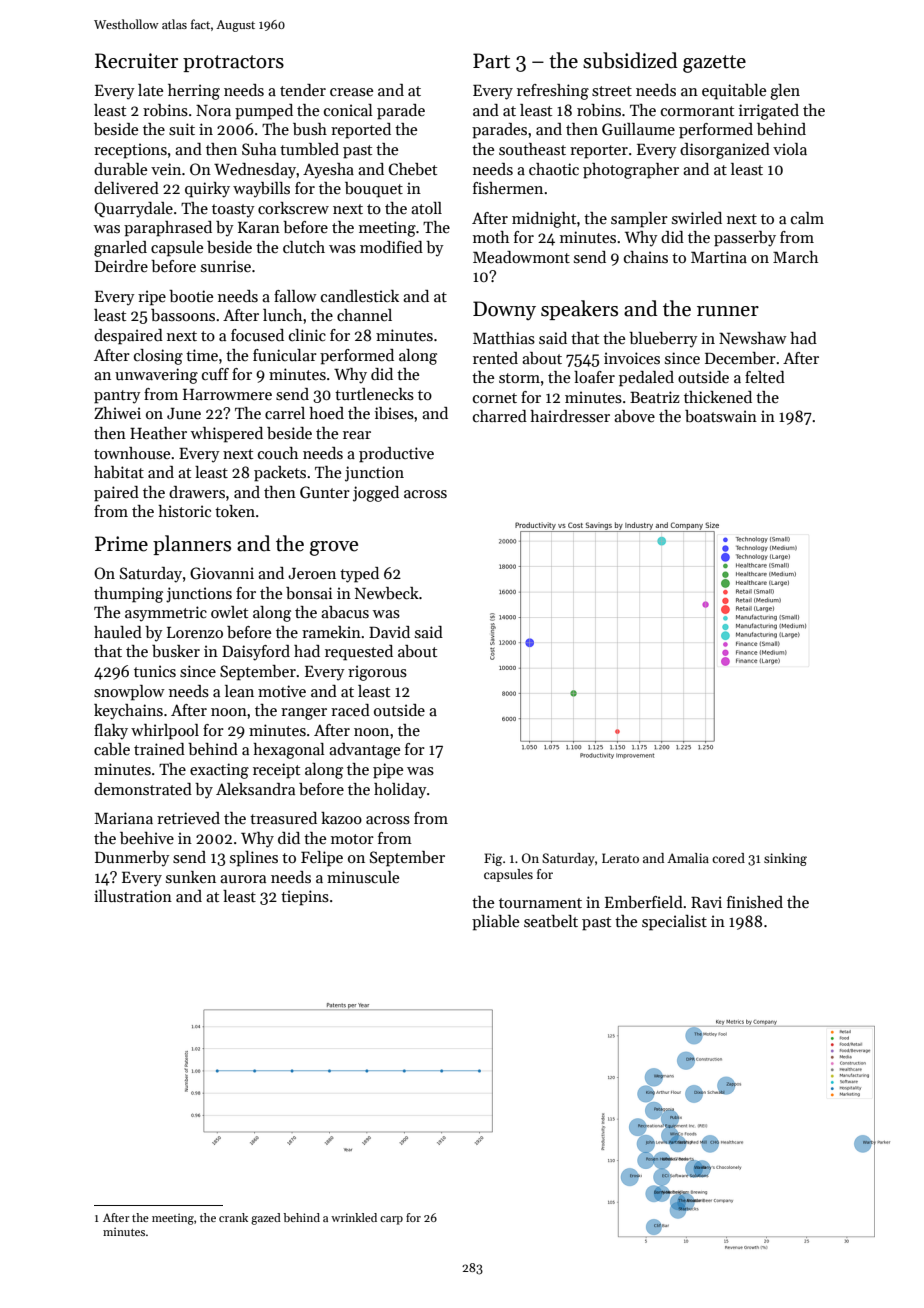 The image size is (924, 1308). I want to click on above, so click(634, 416).
